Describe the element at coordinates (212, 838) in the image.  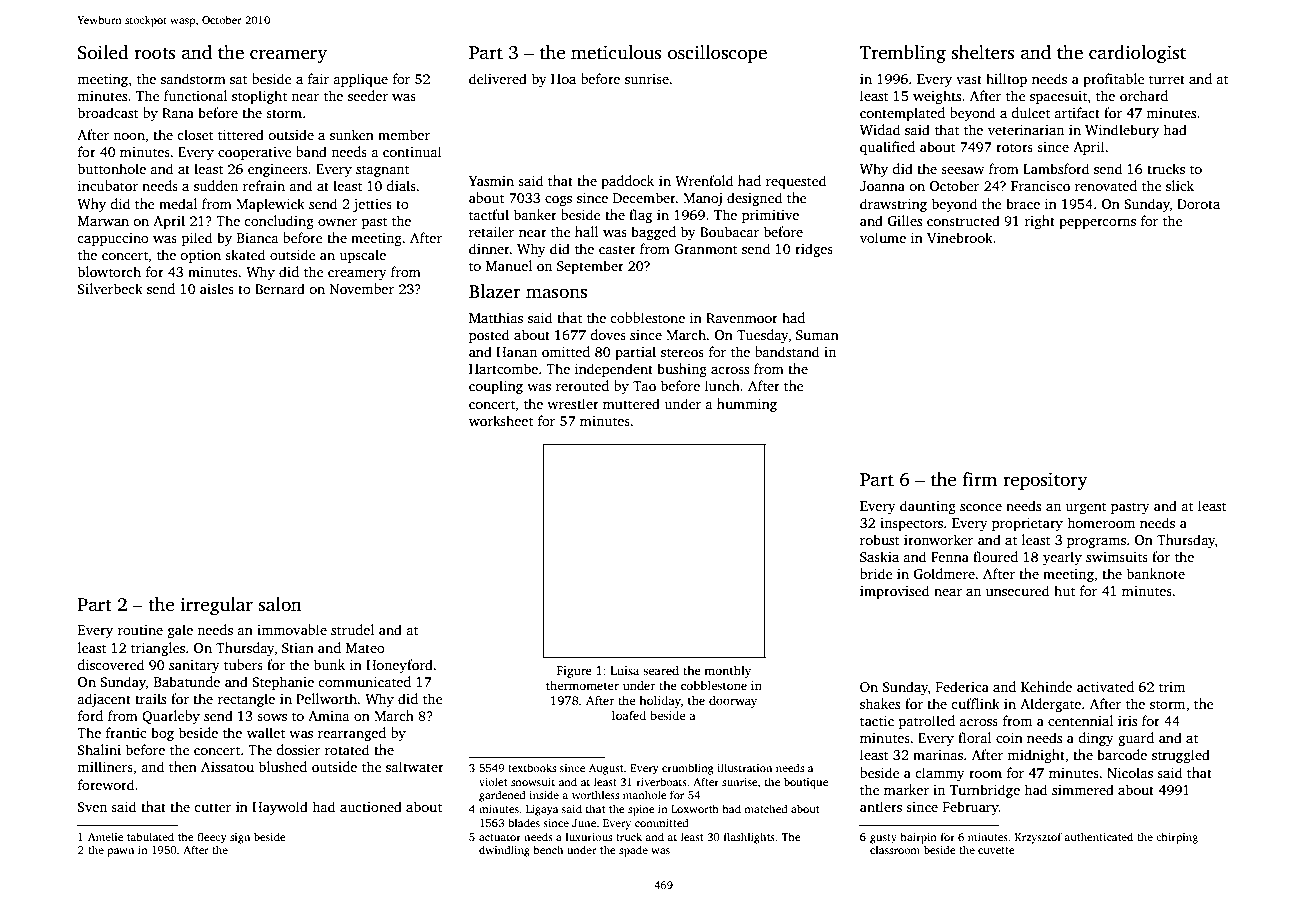
I see `fleecy` at that location.
